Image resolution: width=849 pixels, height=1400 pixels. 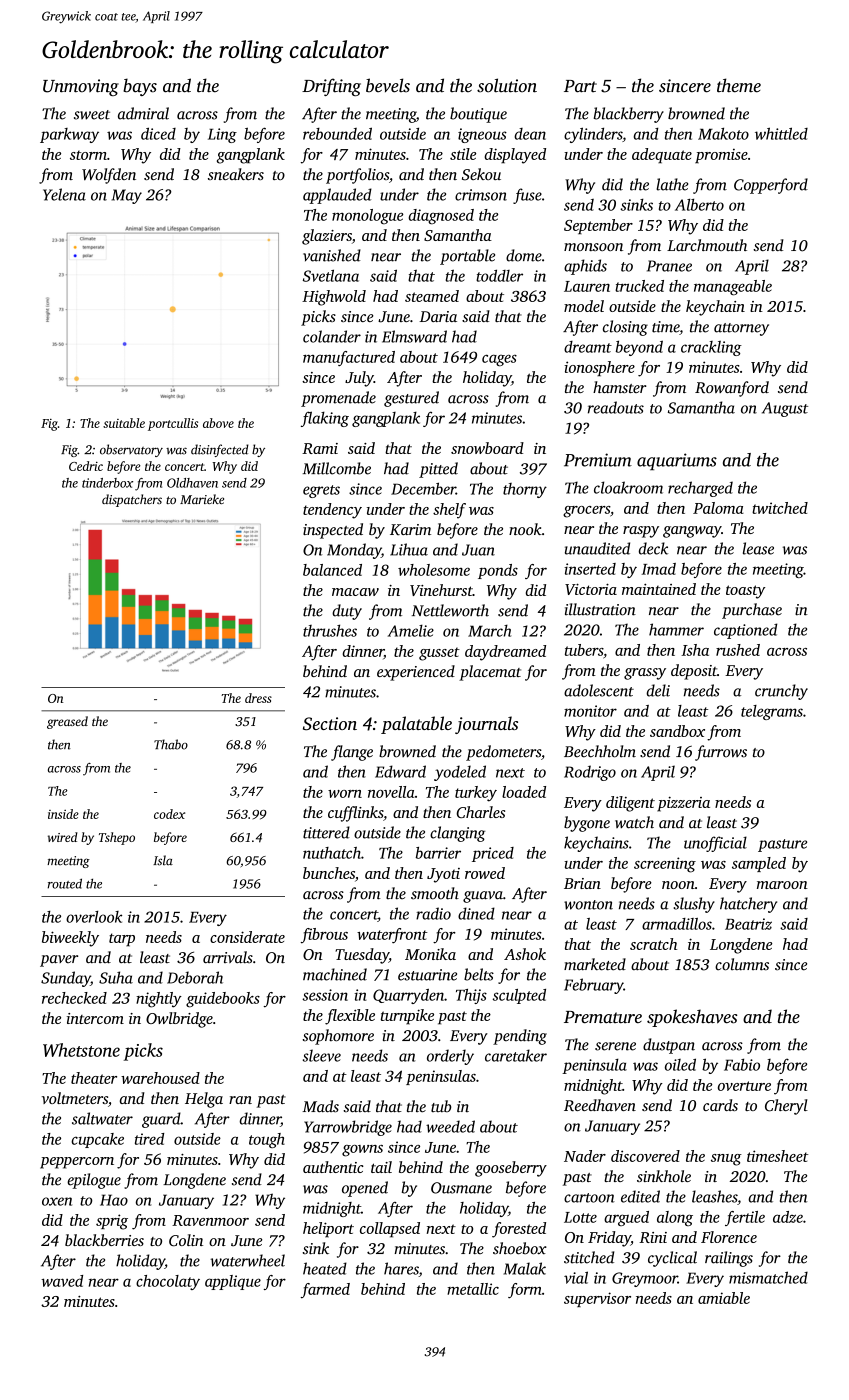 What do you see at coordinates (615, 1046) in the page?
I see `serene` at bounding box center [615, 1046].
